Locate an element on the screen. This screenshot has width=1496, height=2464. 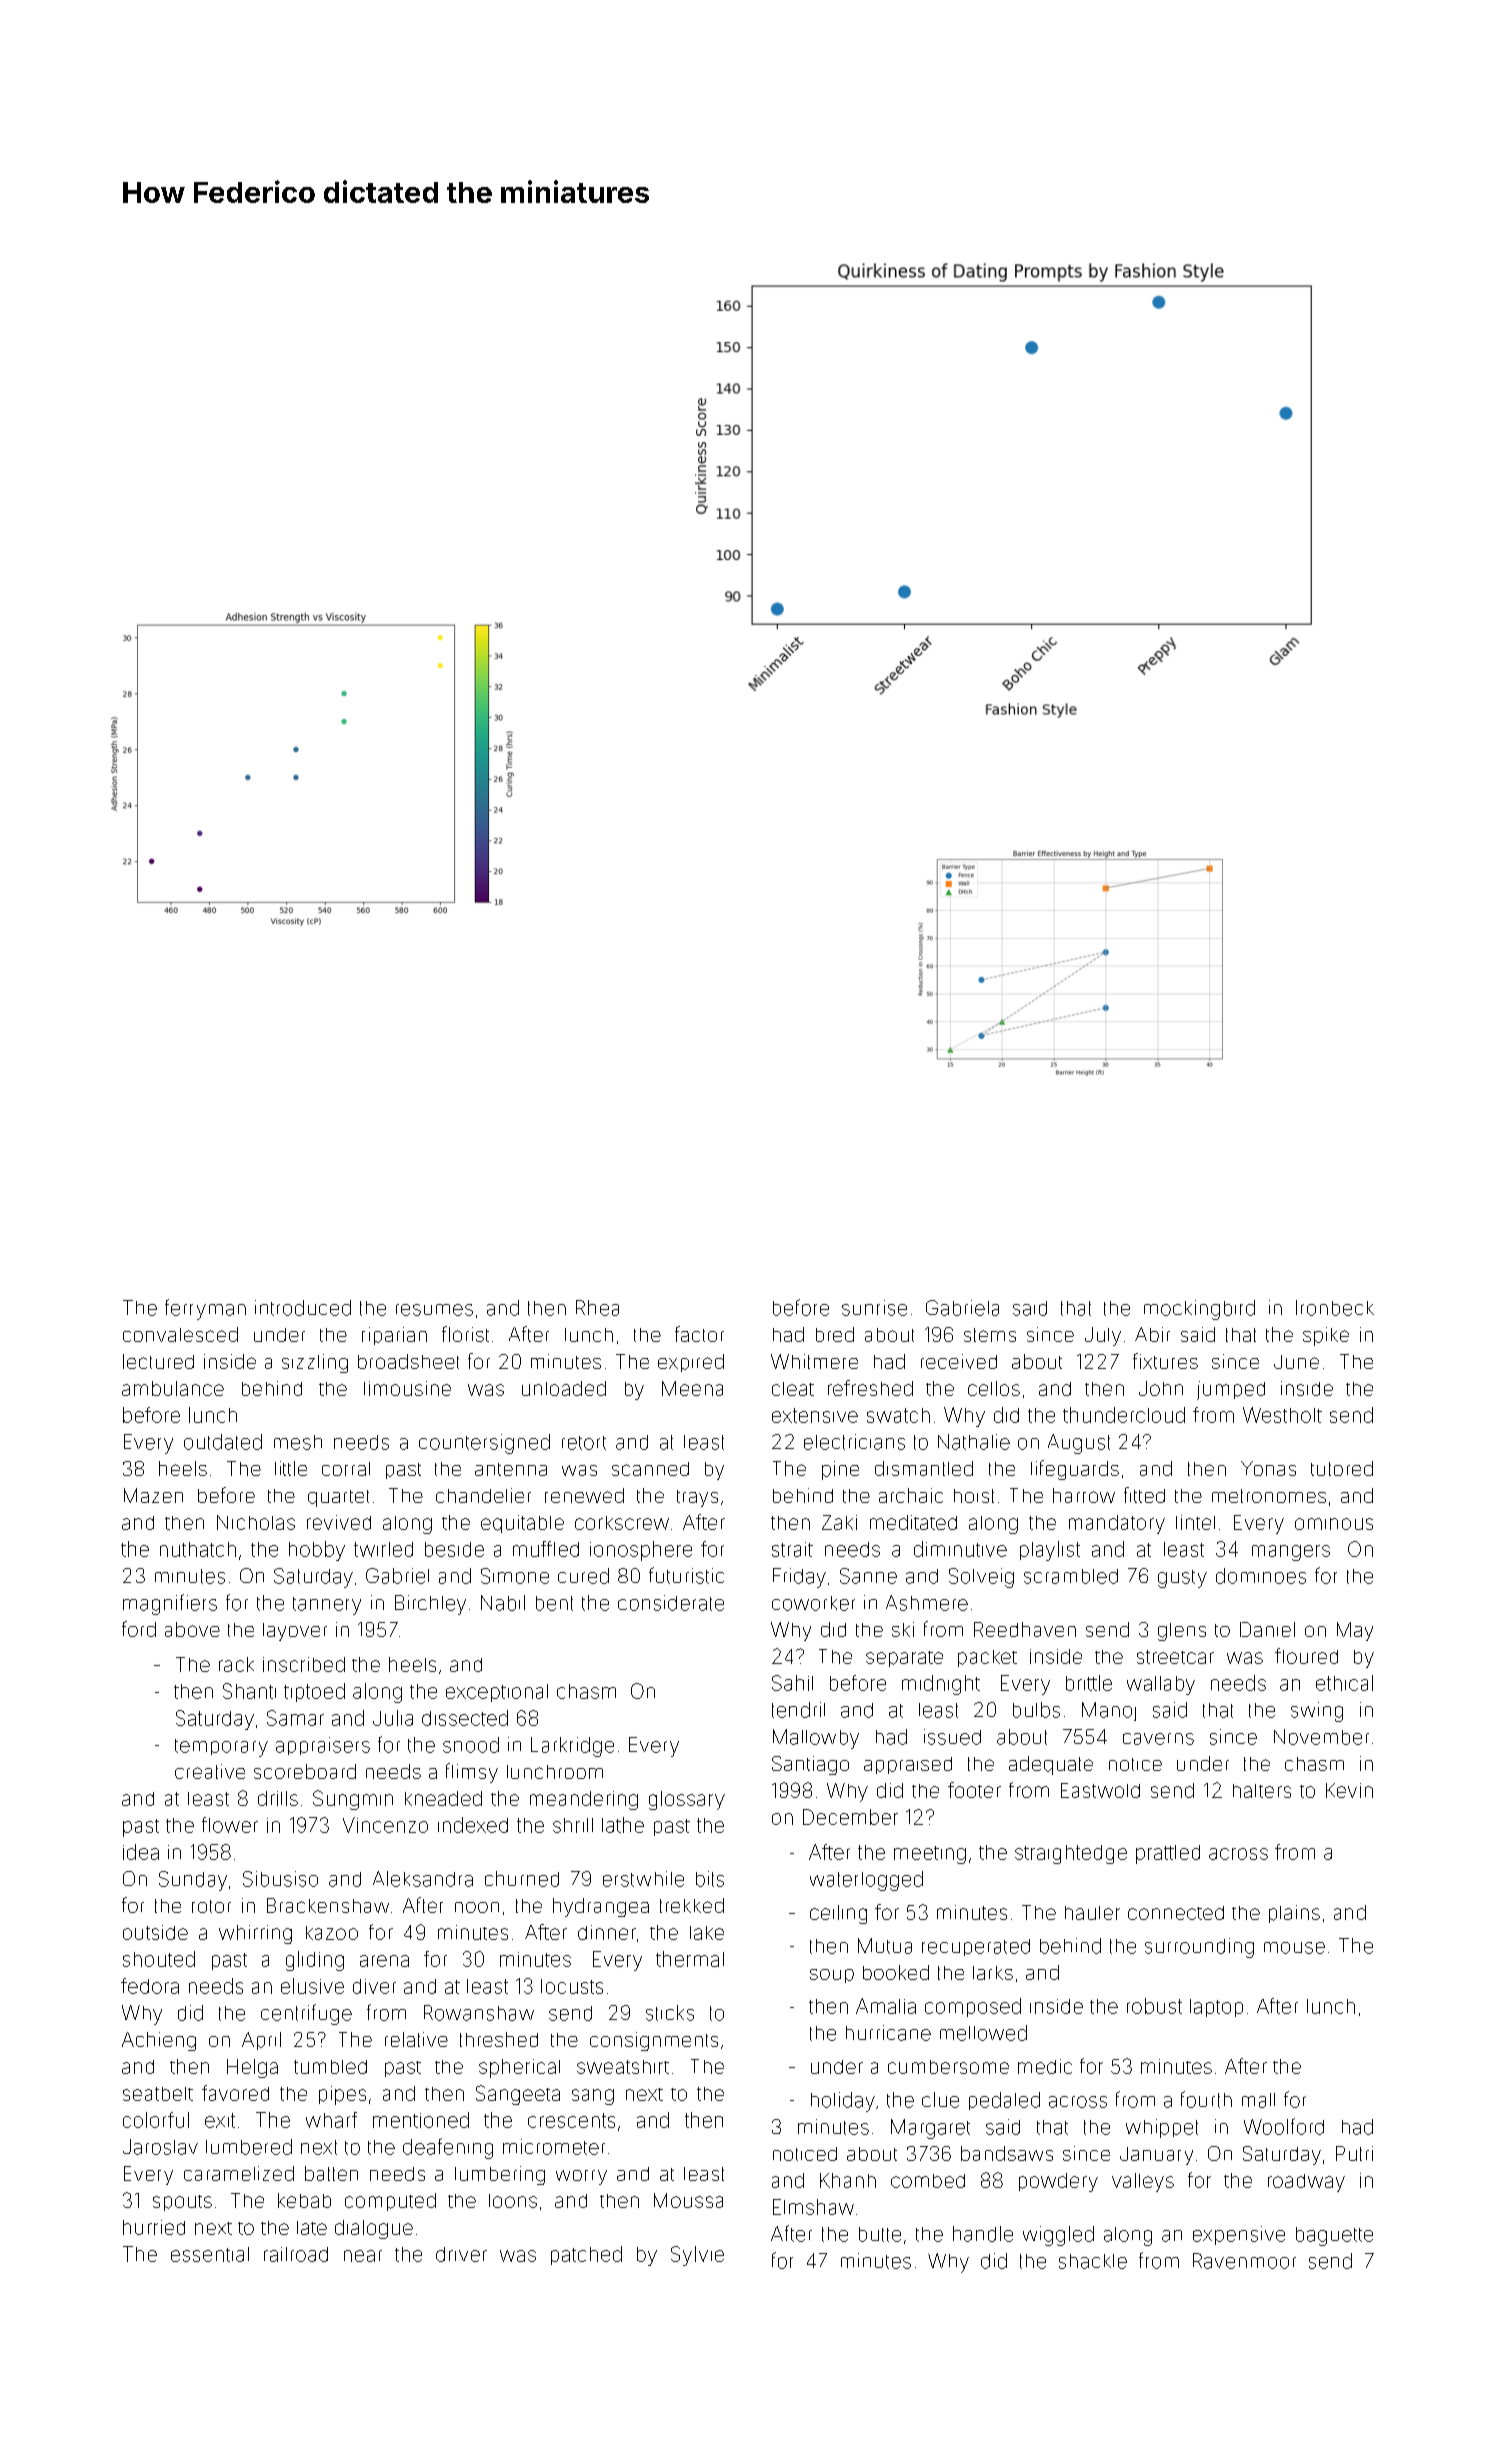
butte is located at coordinates (880, 2234).
